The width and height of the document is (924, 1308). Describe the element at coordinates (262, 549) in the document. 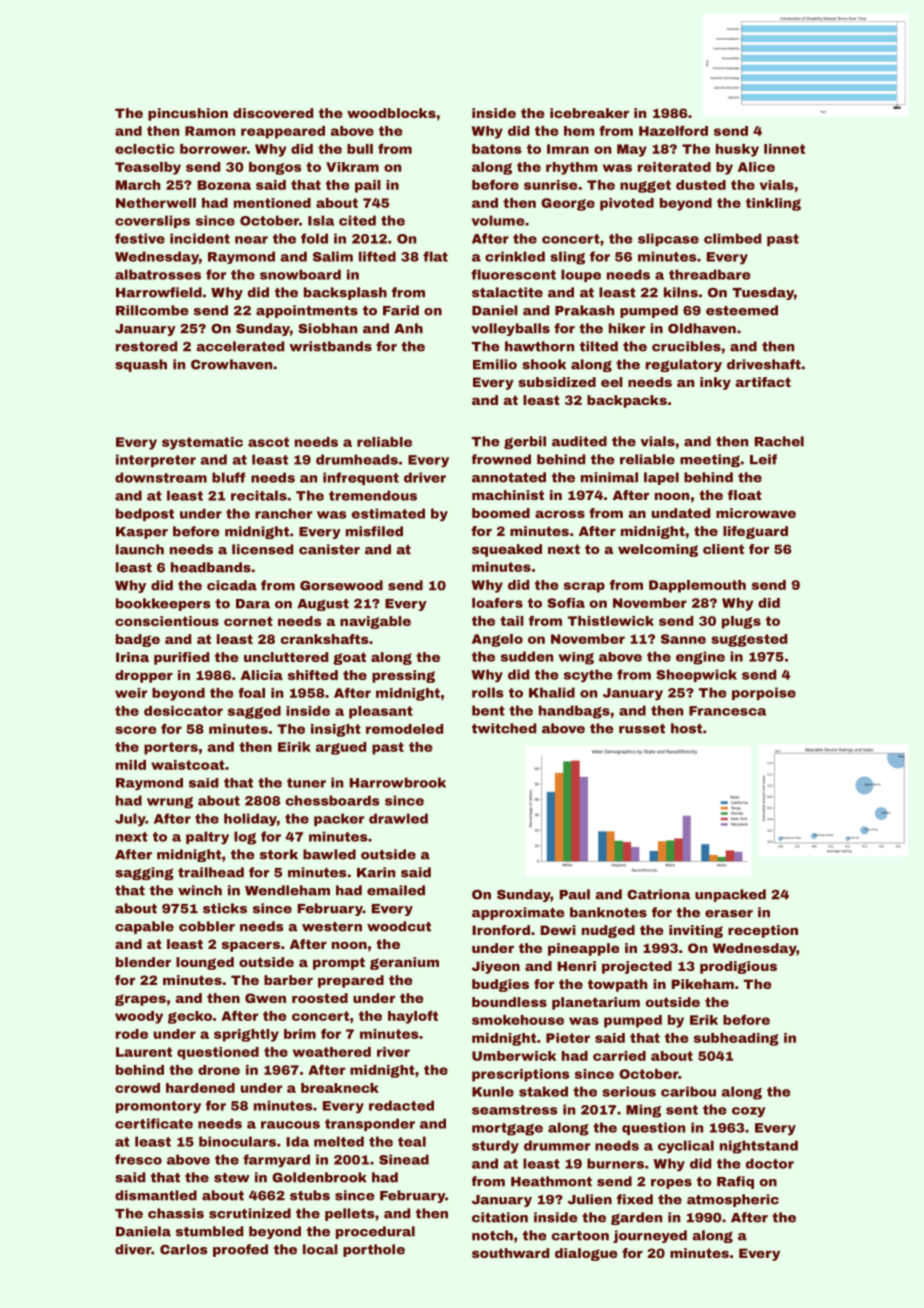

I see `licensed` at that location.
